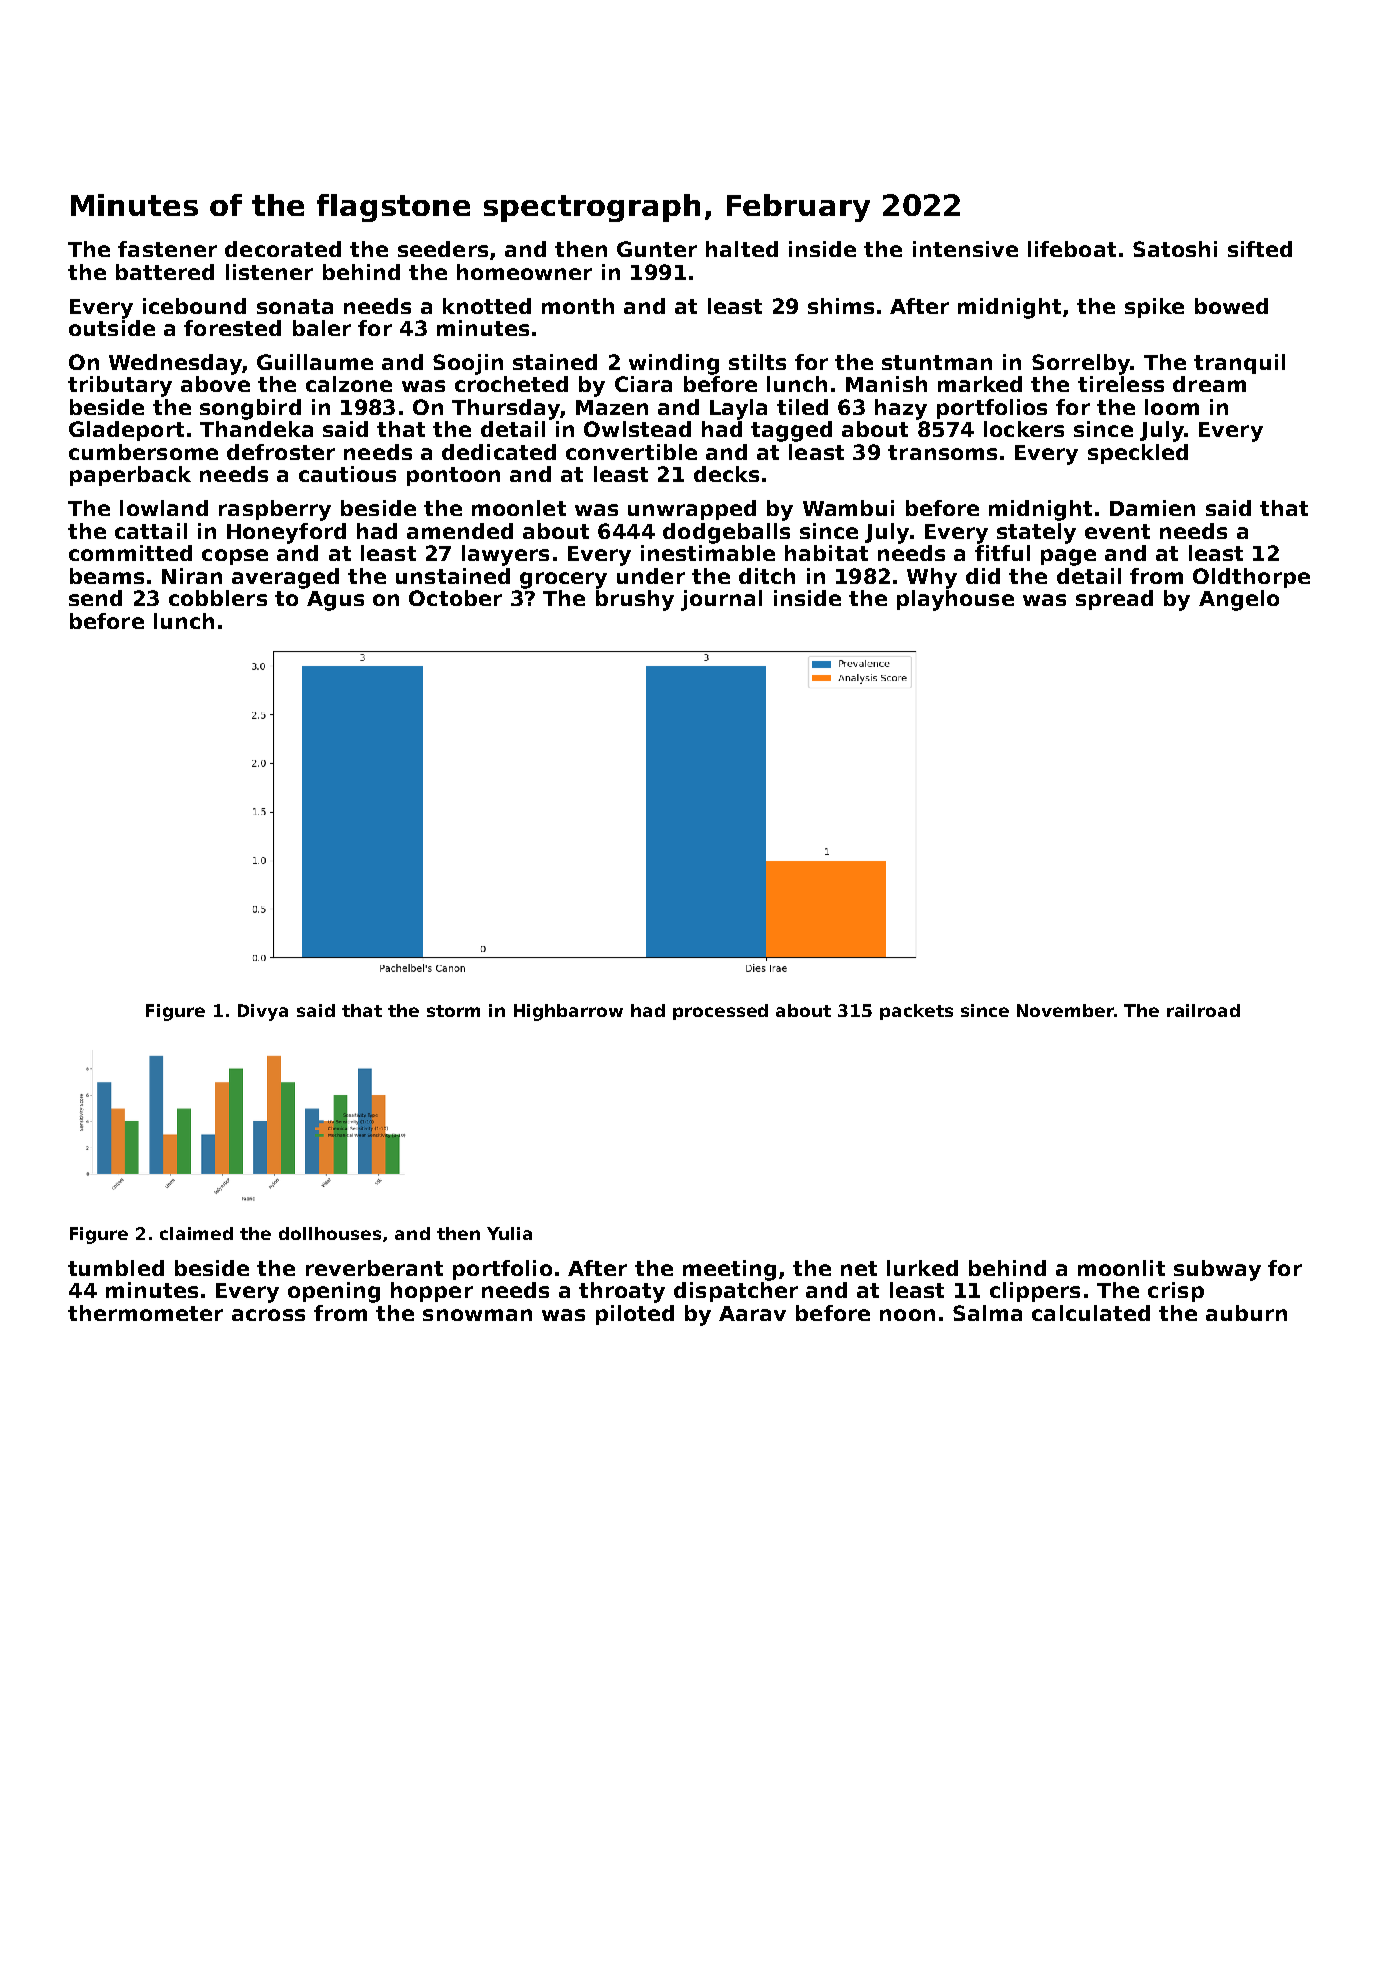 The width and height of the screenshot is (1386, 1969). I want to click on send, so click(95, 598).
